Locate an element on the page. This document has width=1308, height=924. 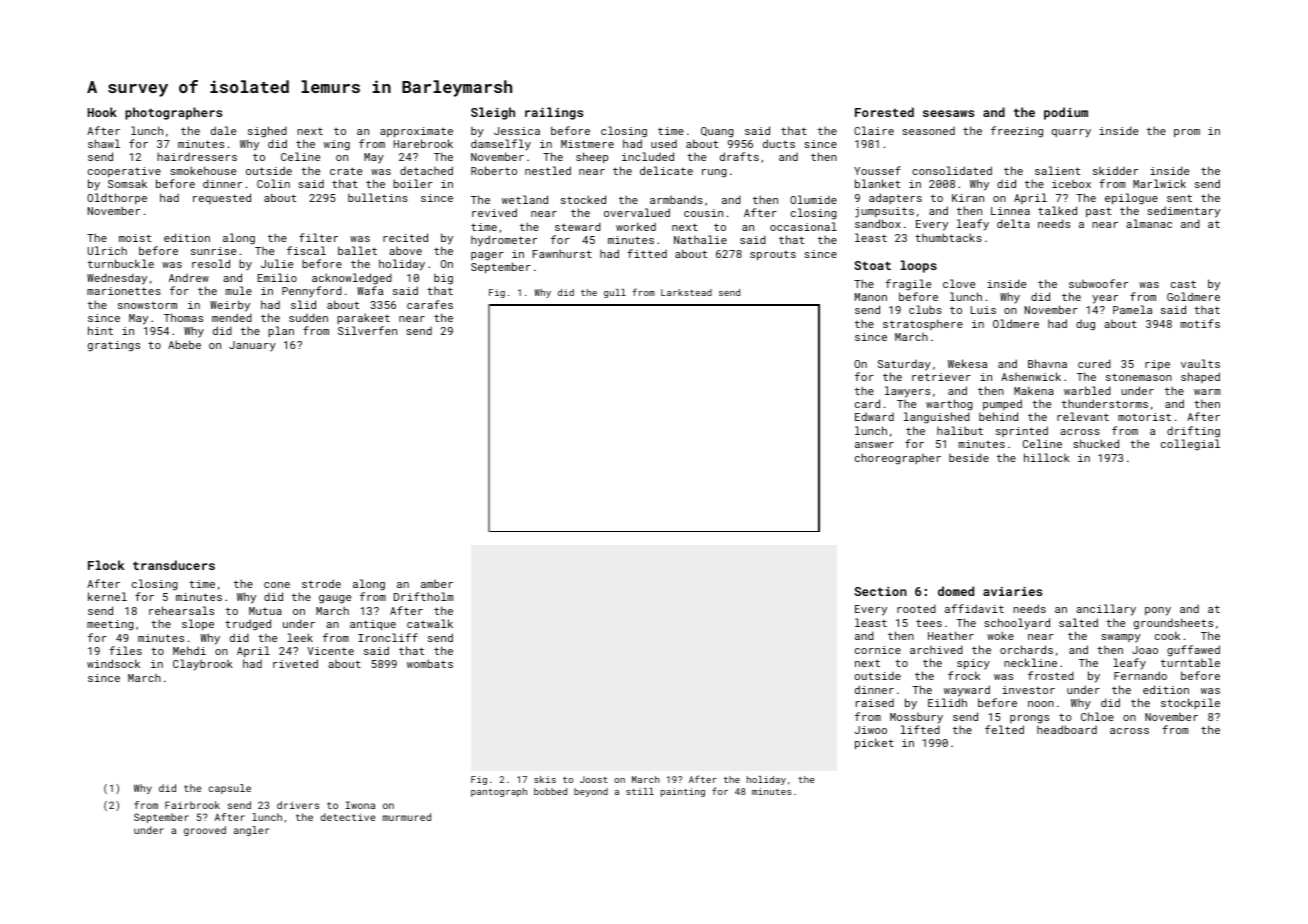
transducers is located at coordinates (174, 565).
